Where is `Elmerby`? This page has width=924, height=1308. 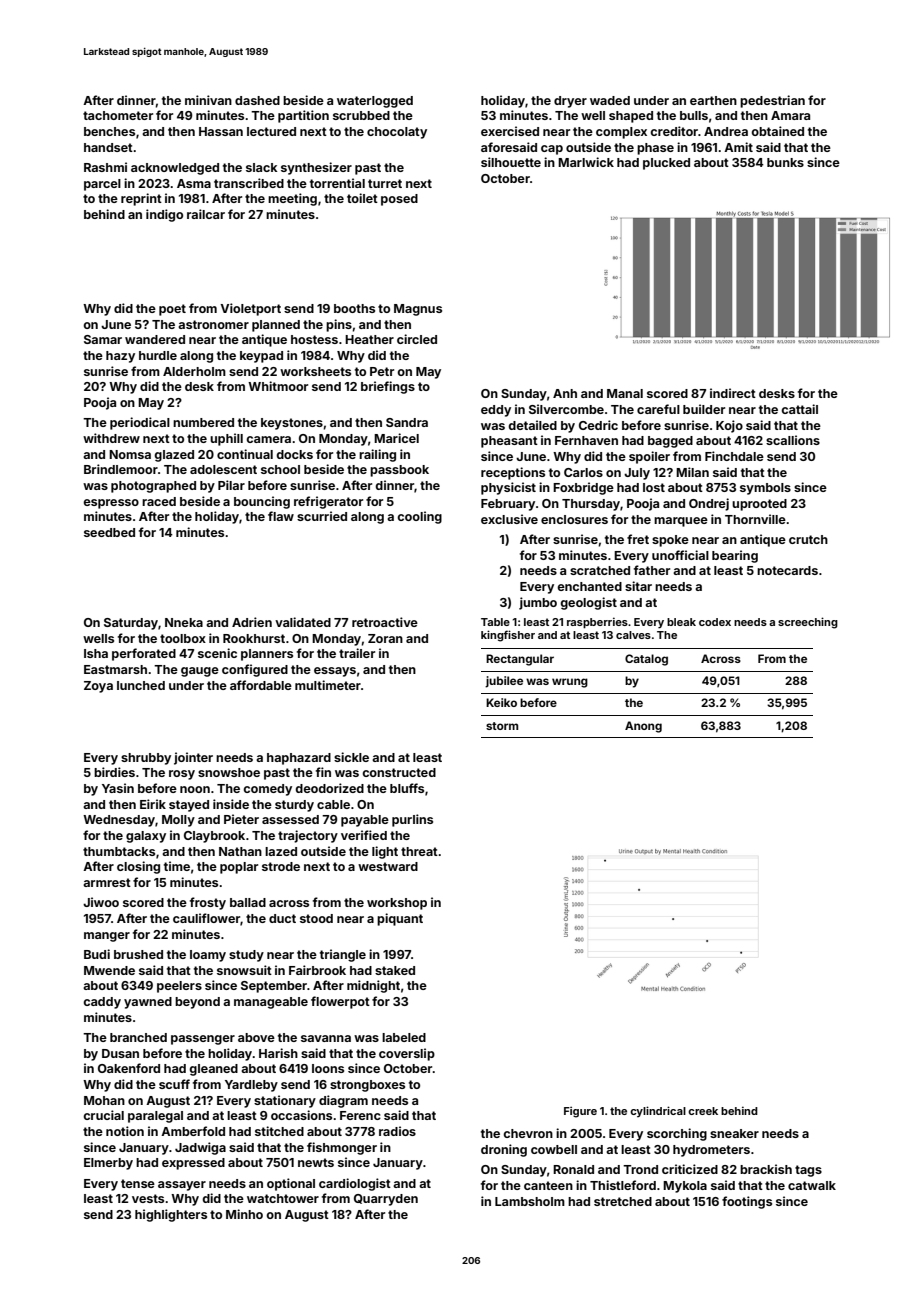 Elmerby is located at coordinates (108, 1164).
